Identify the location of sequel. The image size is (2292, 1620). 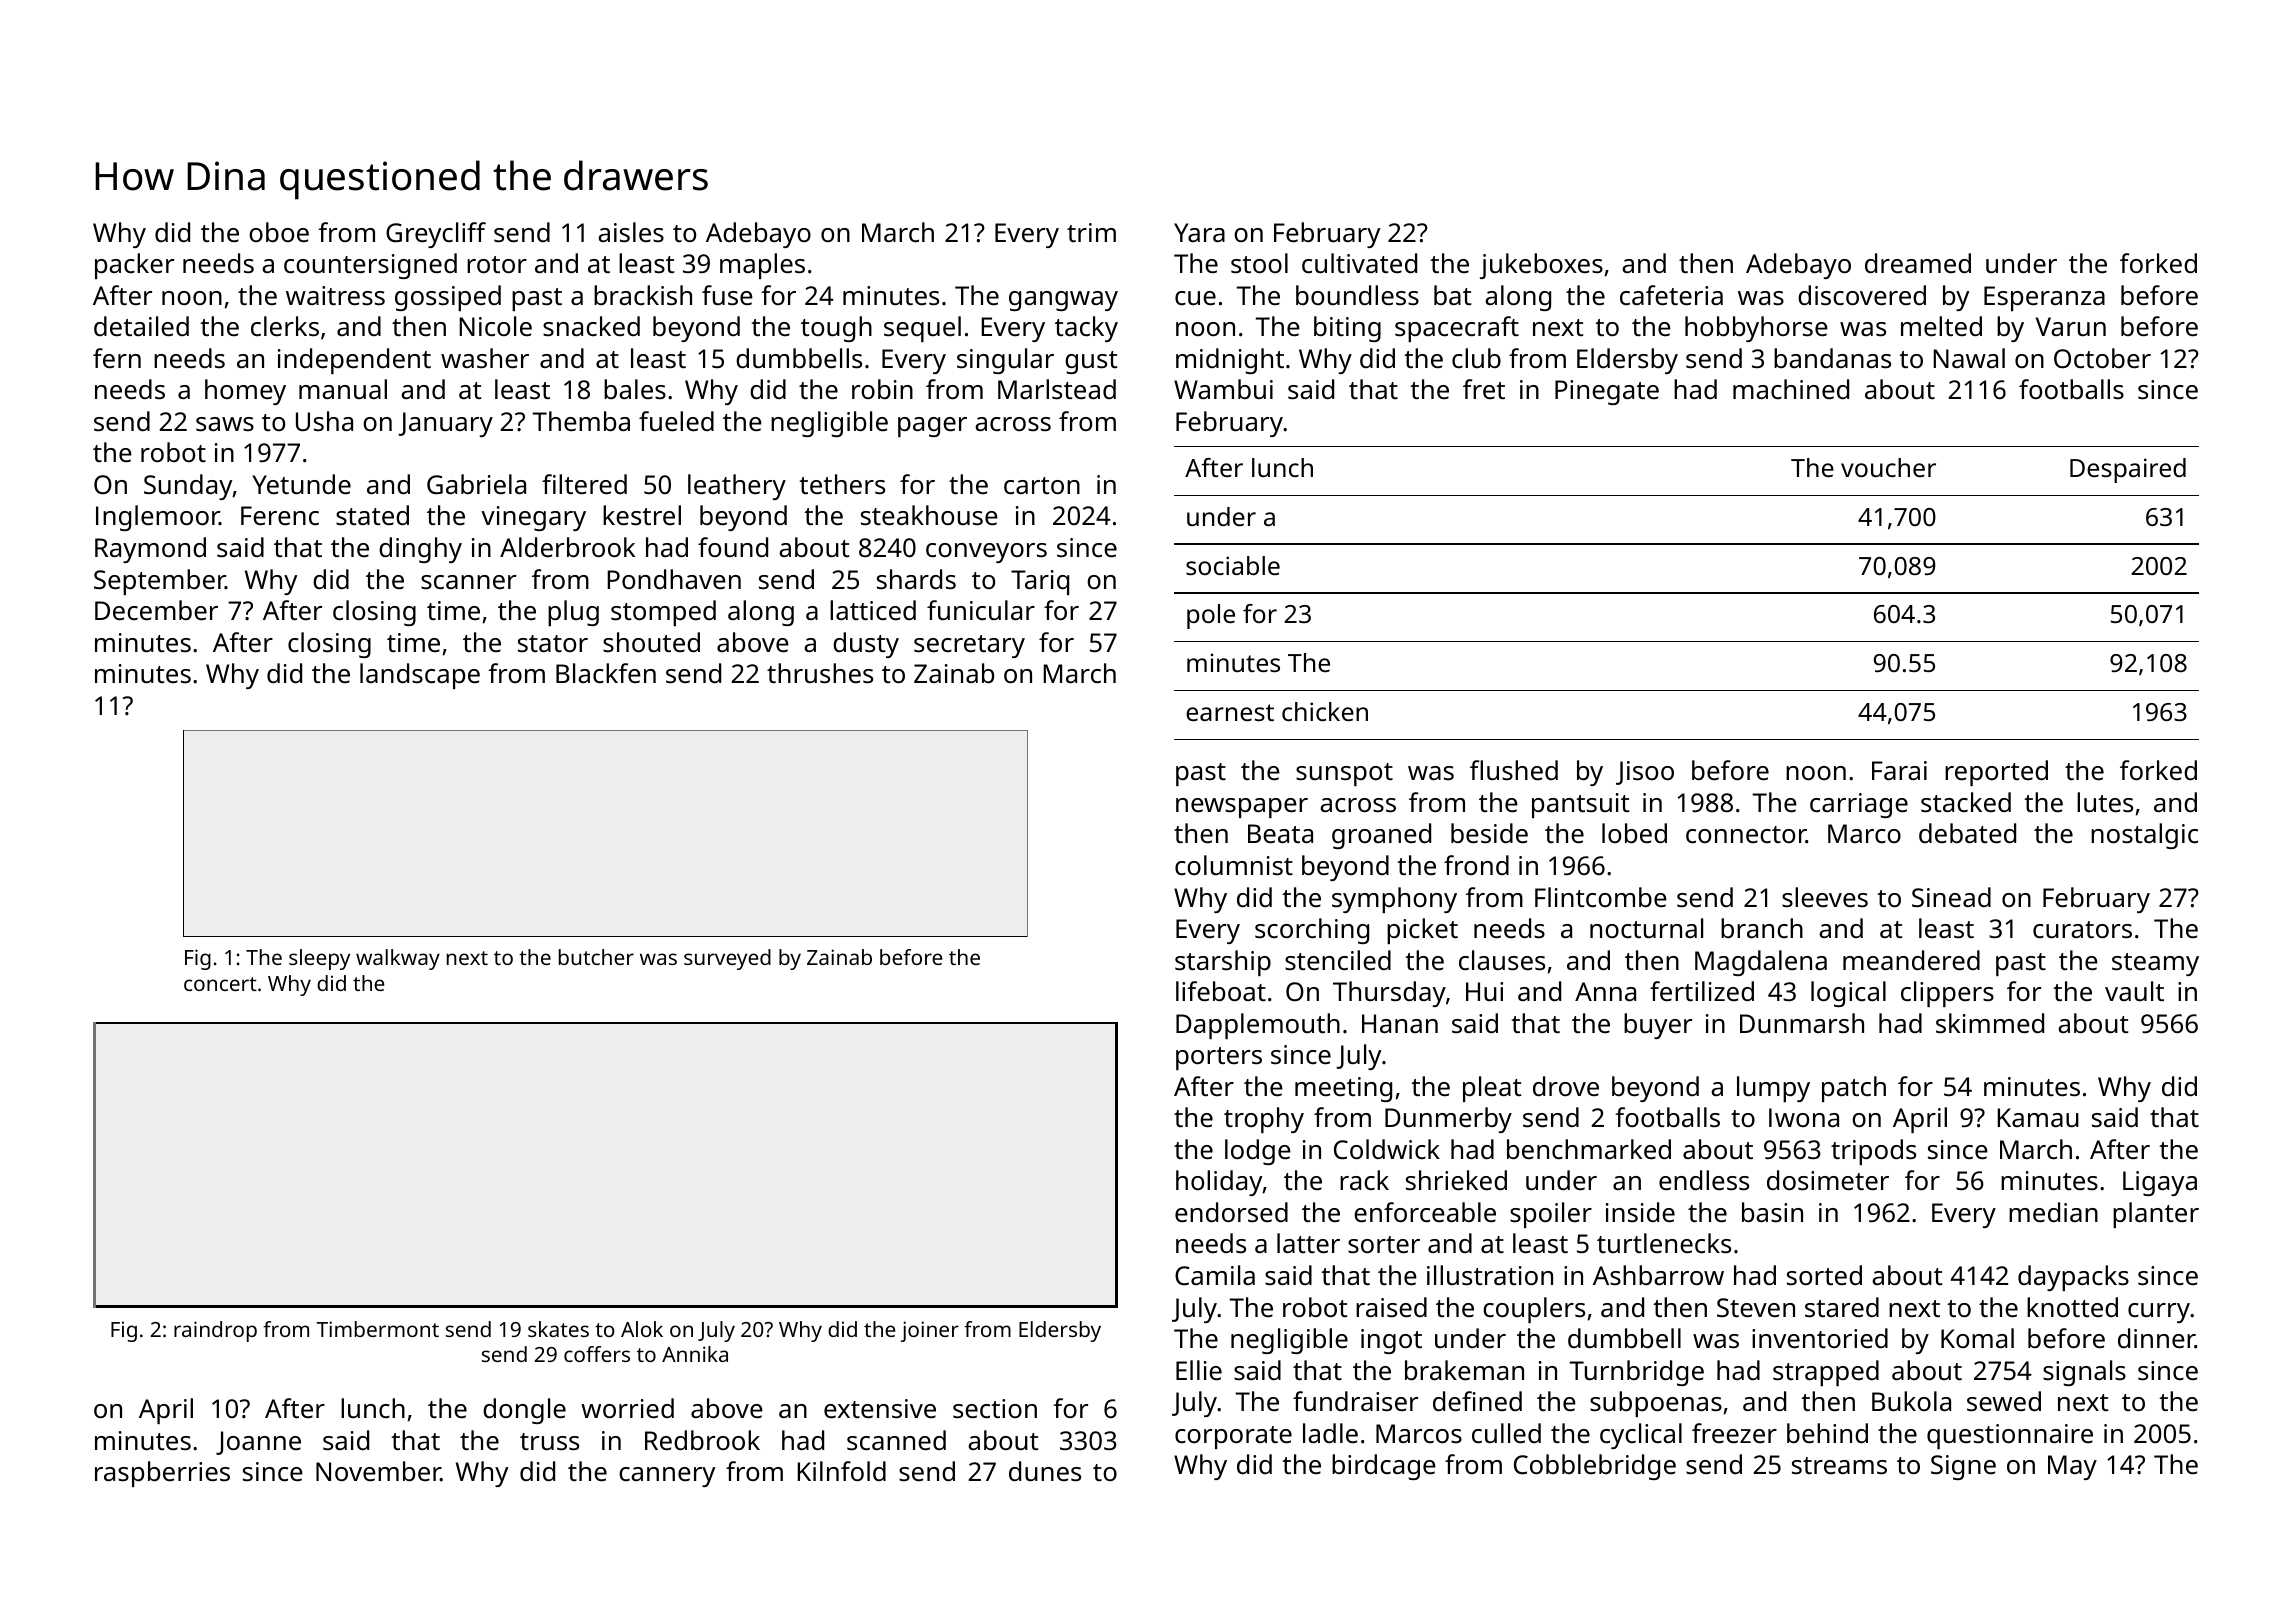
(922, 329).
